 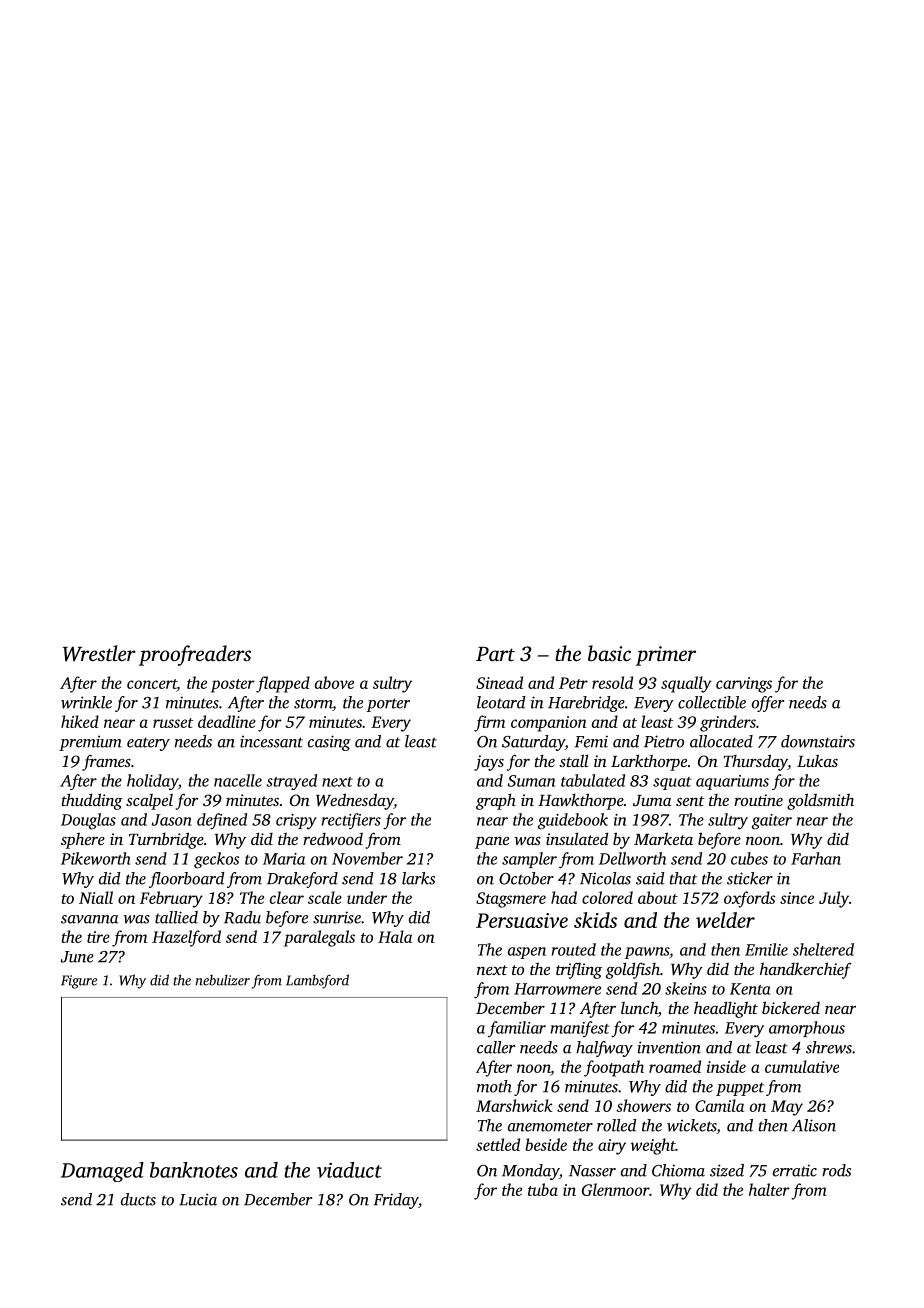 What do you see at coordinates (750, 989) in the screenshot?
I see `Kenta` at bounding box center [750, 989].
